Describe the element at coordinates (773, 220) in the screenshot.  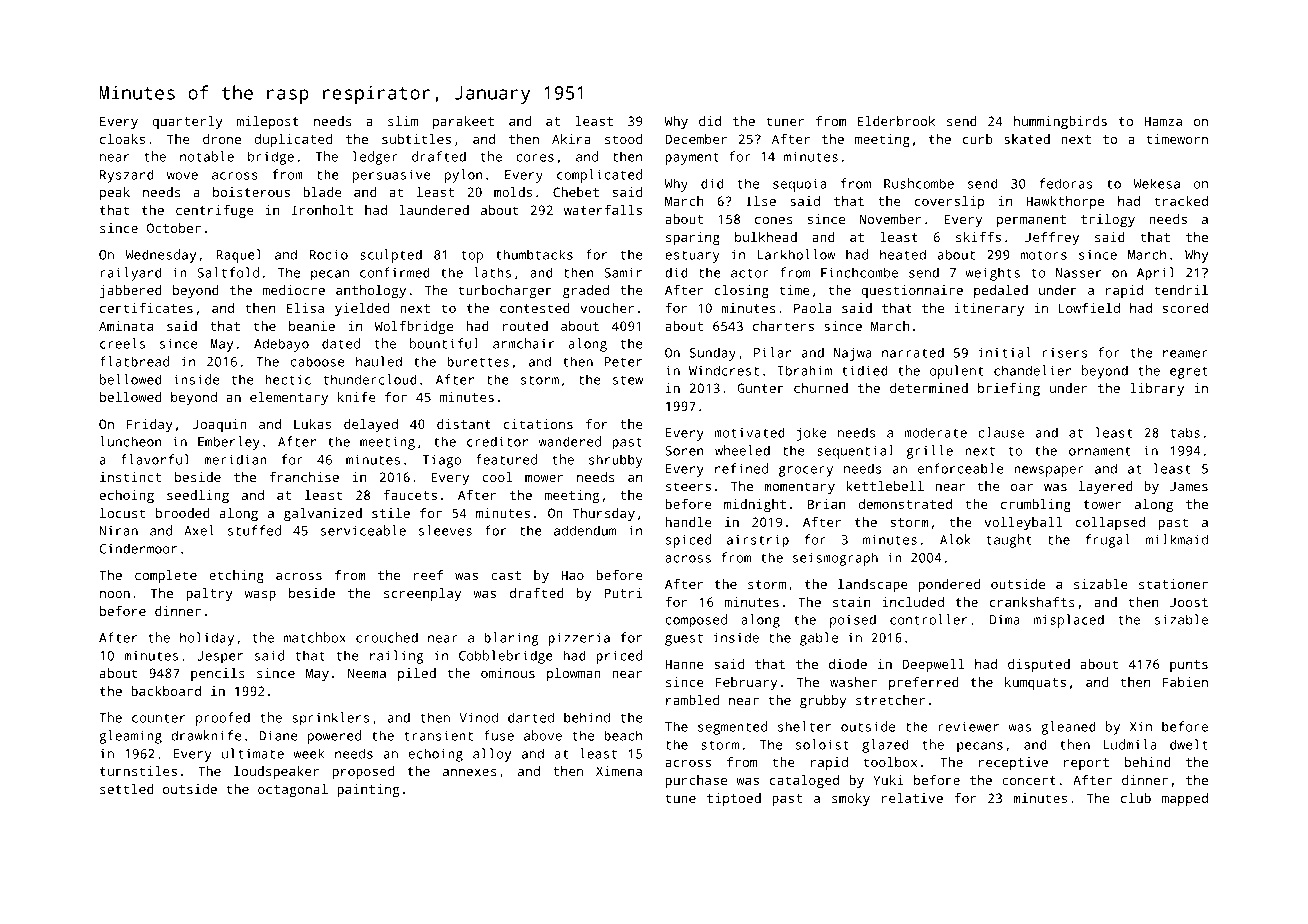
I see `cones` at that location.
